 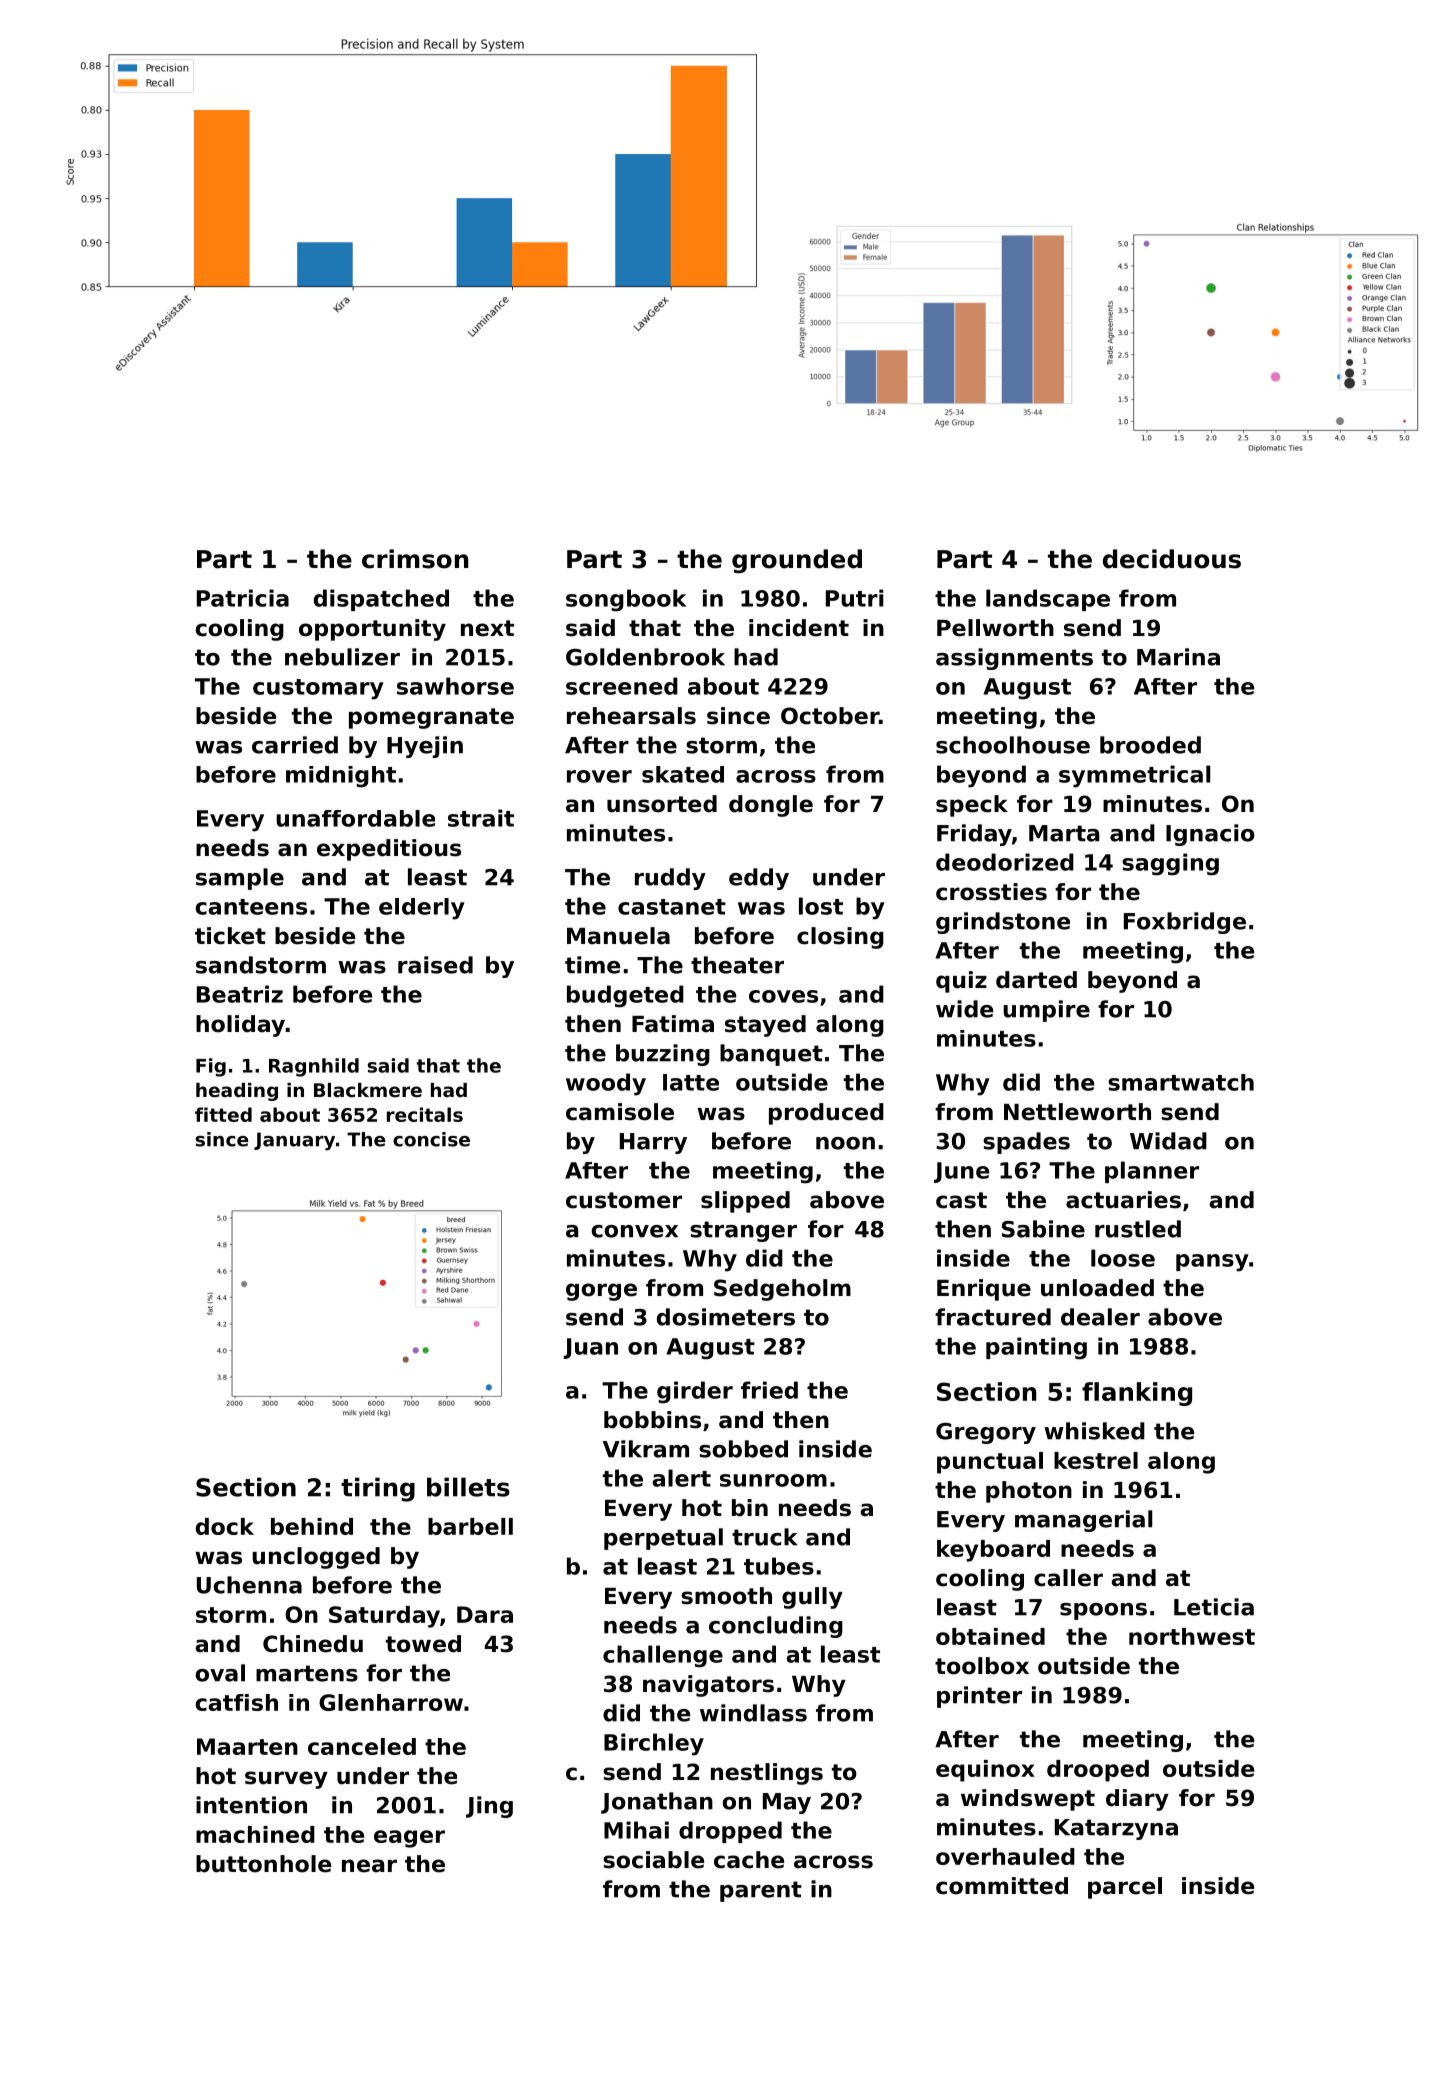 What do you see at coordinates (590, 1348) in the document?
I see `Juan` at bounding box center [590, 1348].
